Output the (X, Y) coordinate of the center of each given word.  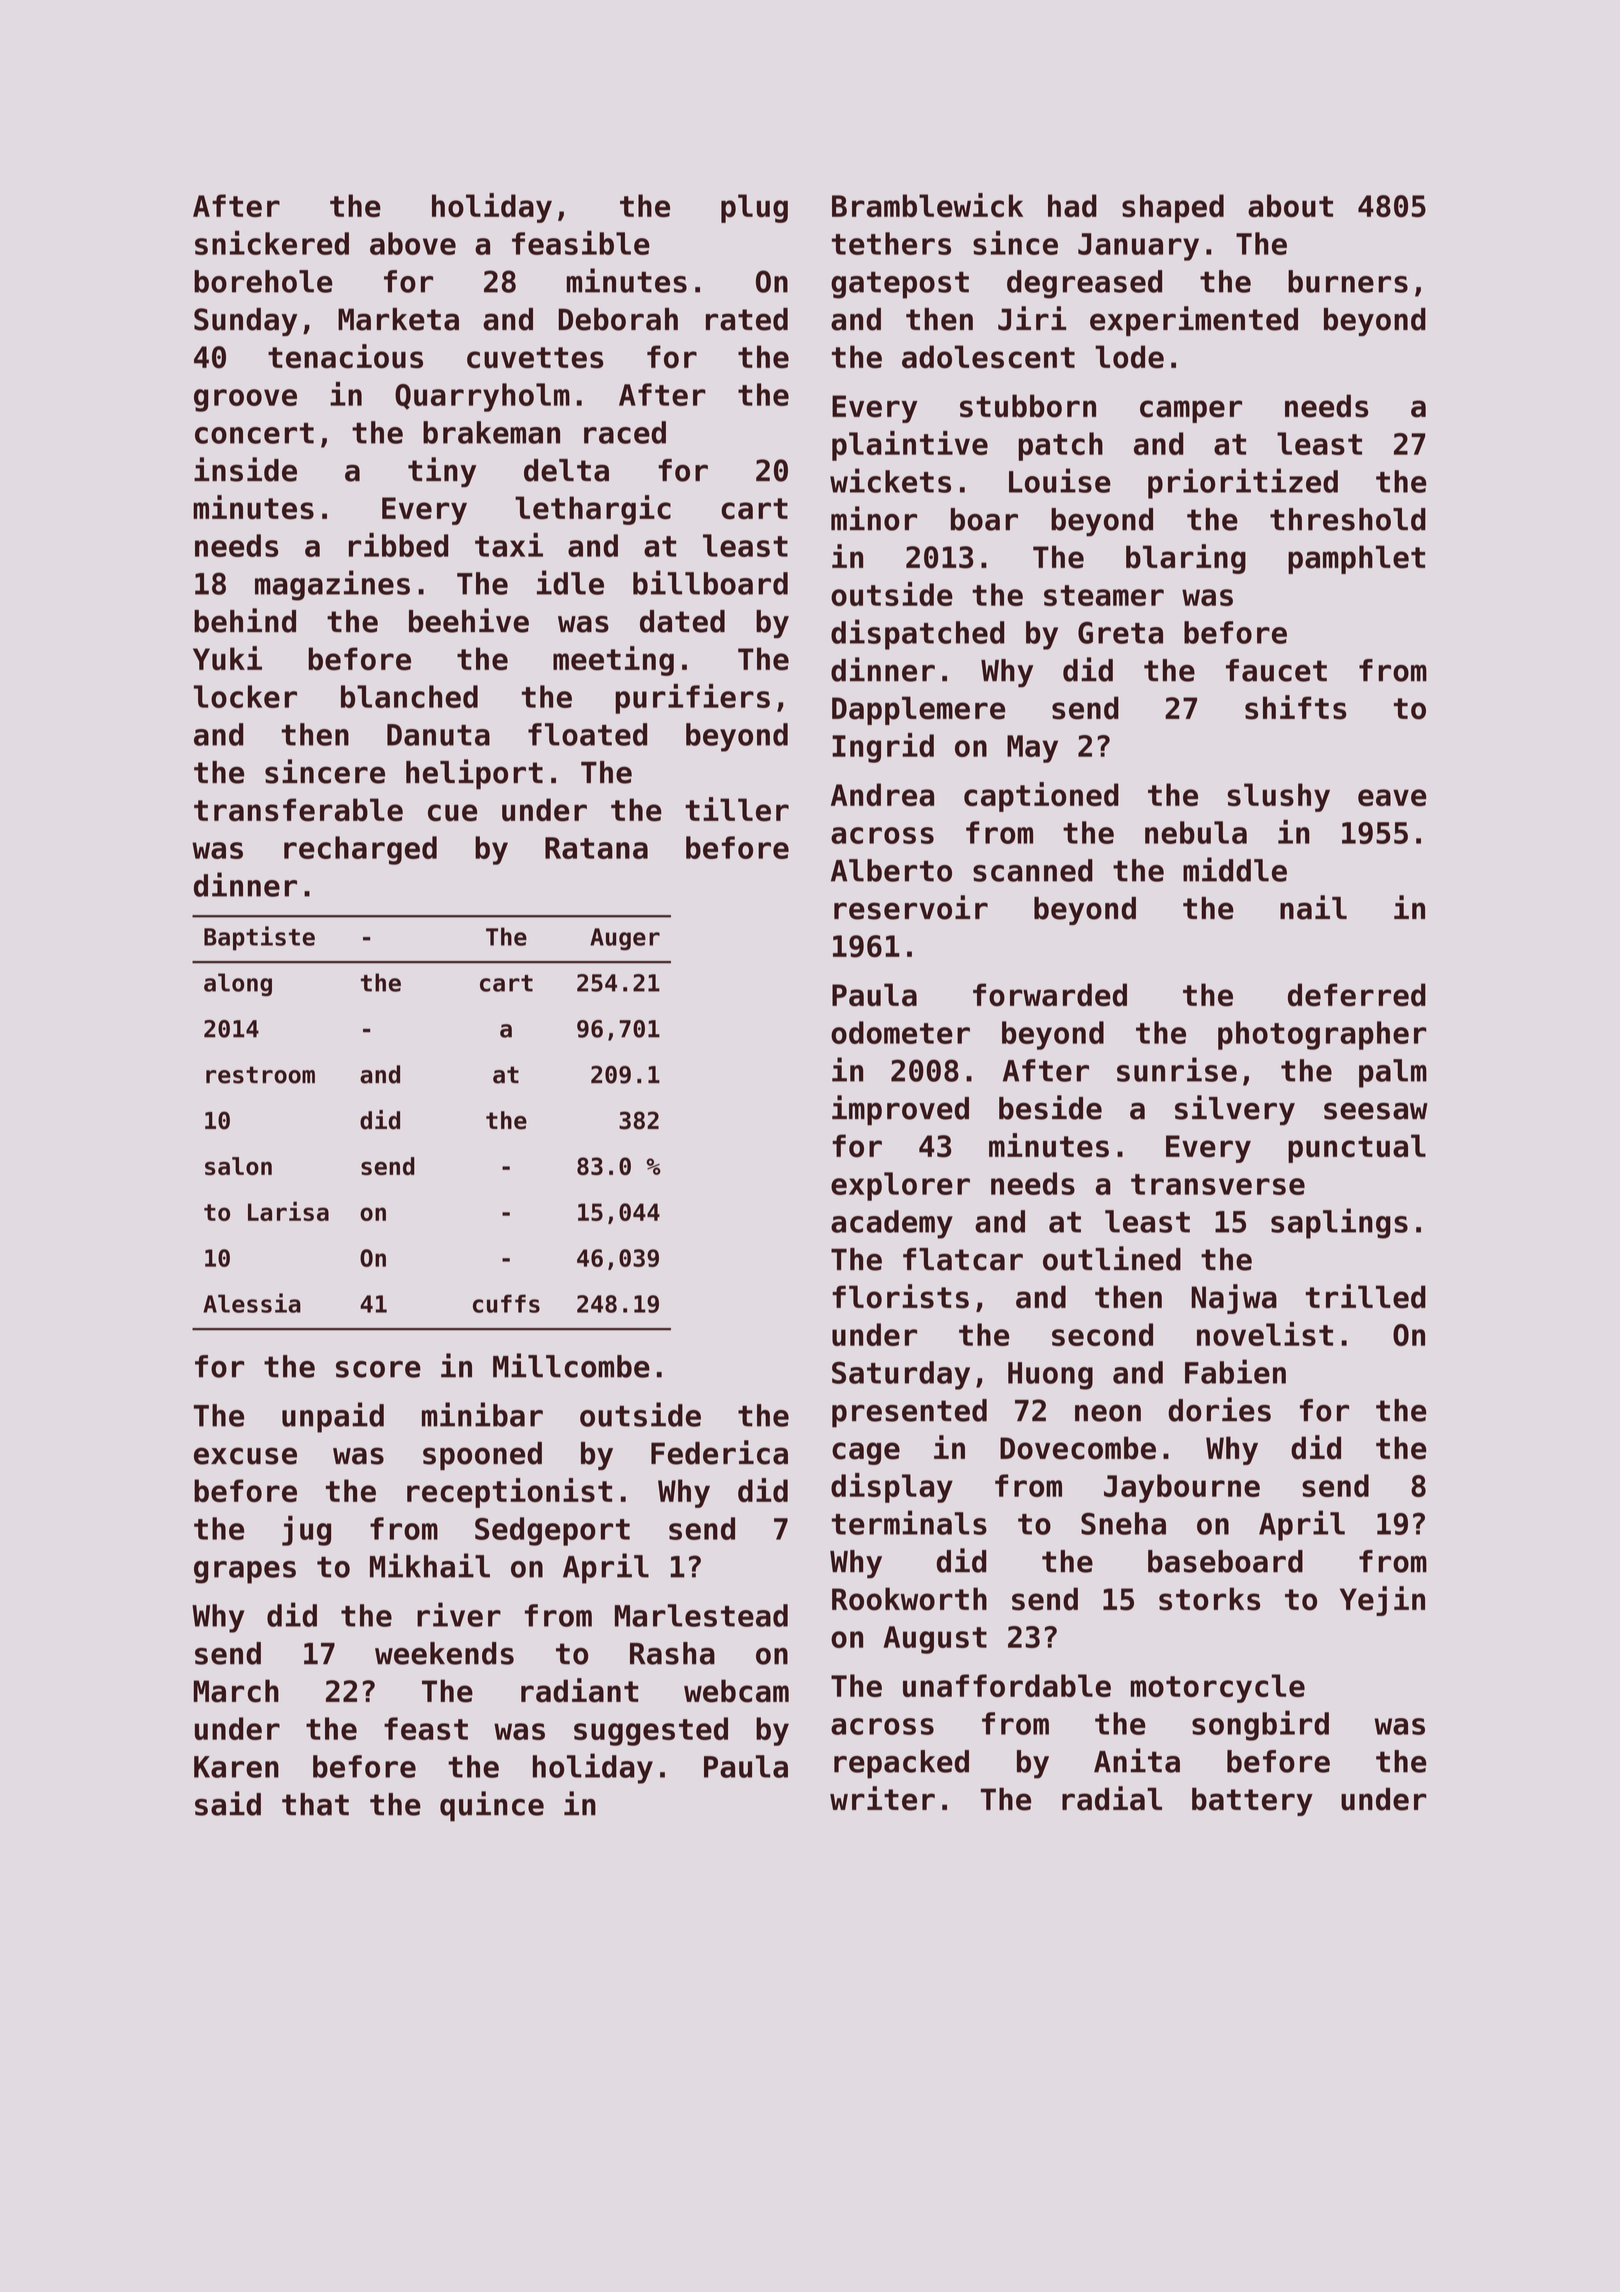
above (413, 243)
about (1290, 205)
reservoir (911, 907)
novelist (1265, 1334)
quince (492, 1806)
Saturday (901, 1375)
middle (1235, 869)
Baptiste (259, 938)
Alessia (252, 1303)
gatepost (900, 285)
